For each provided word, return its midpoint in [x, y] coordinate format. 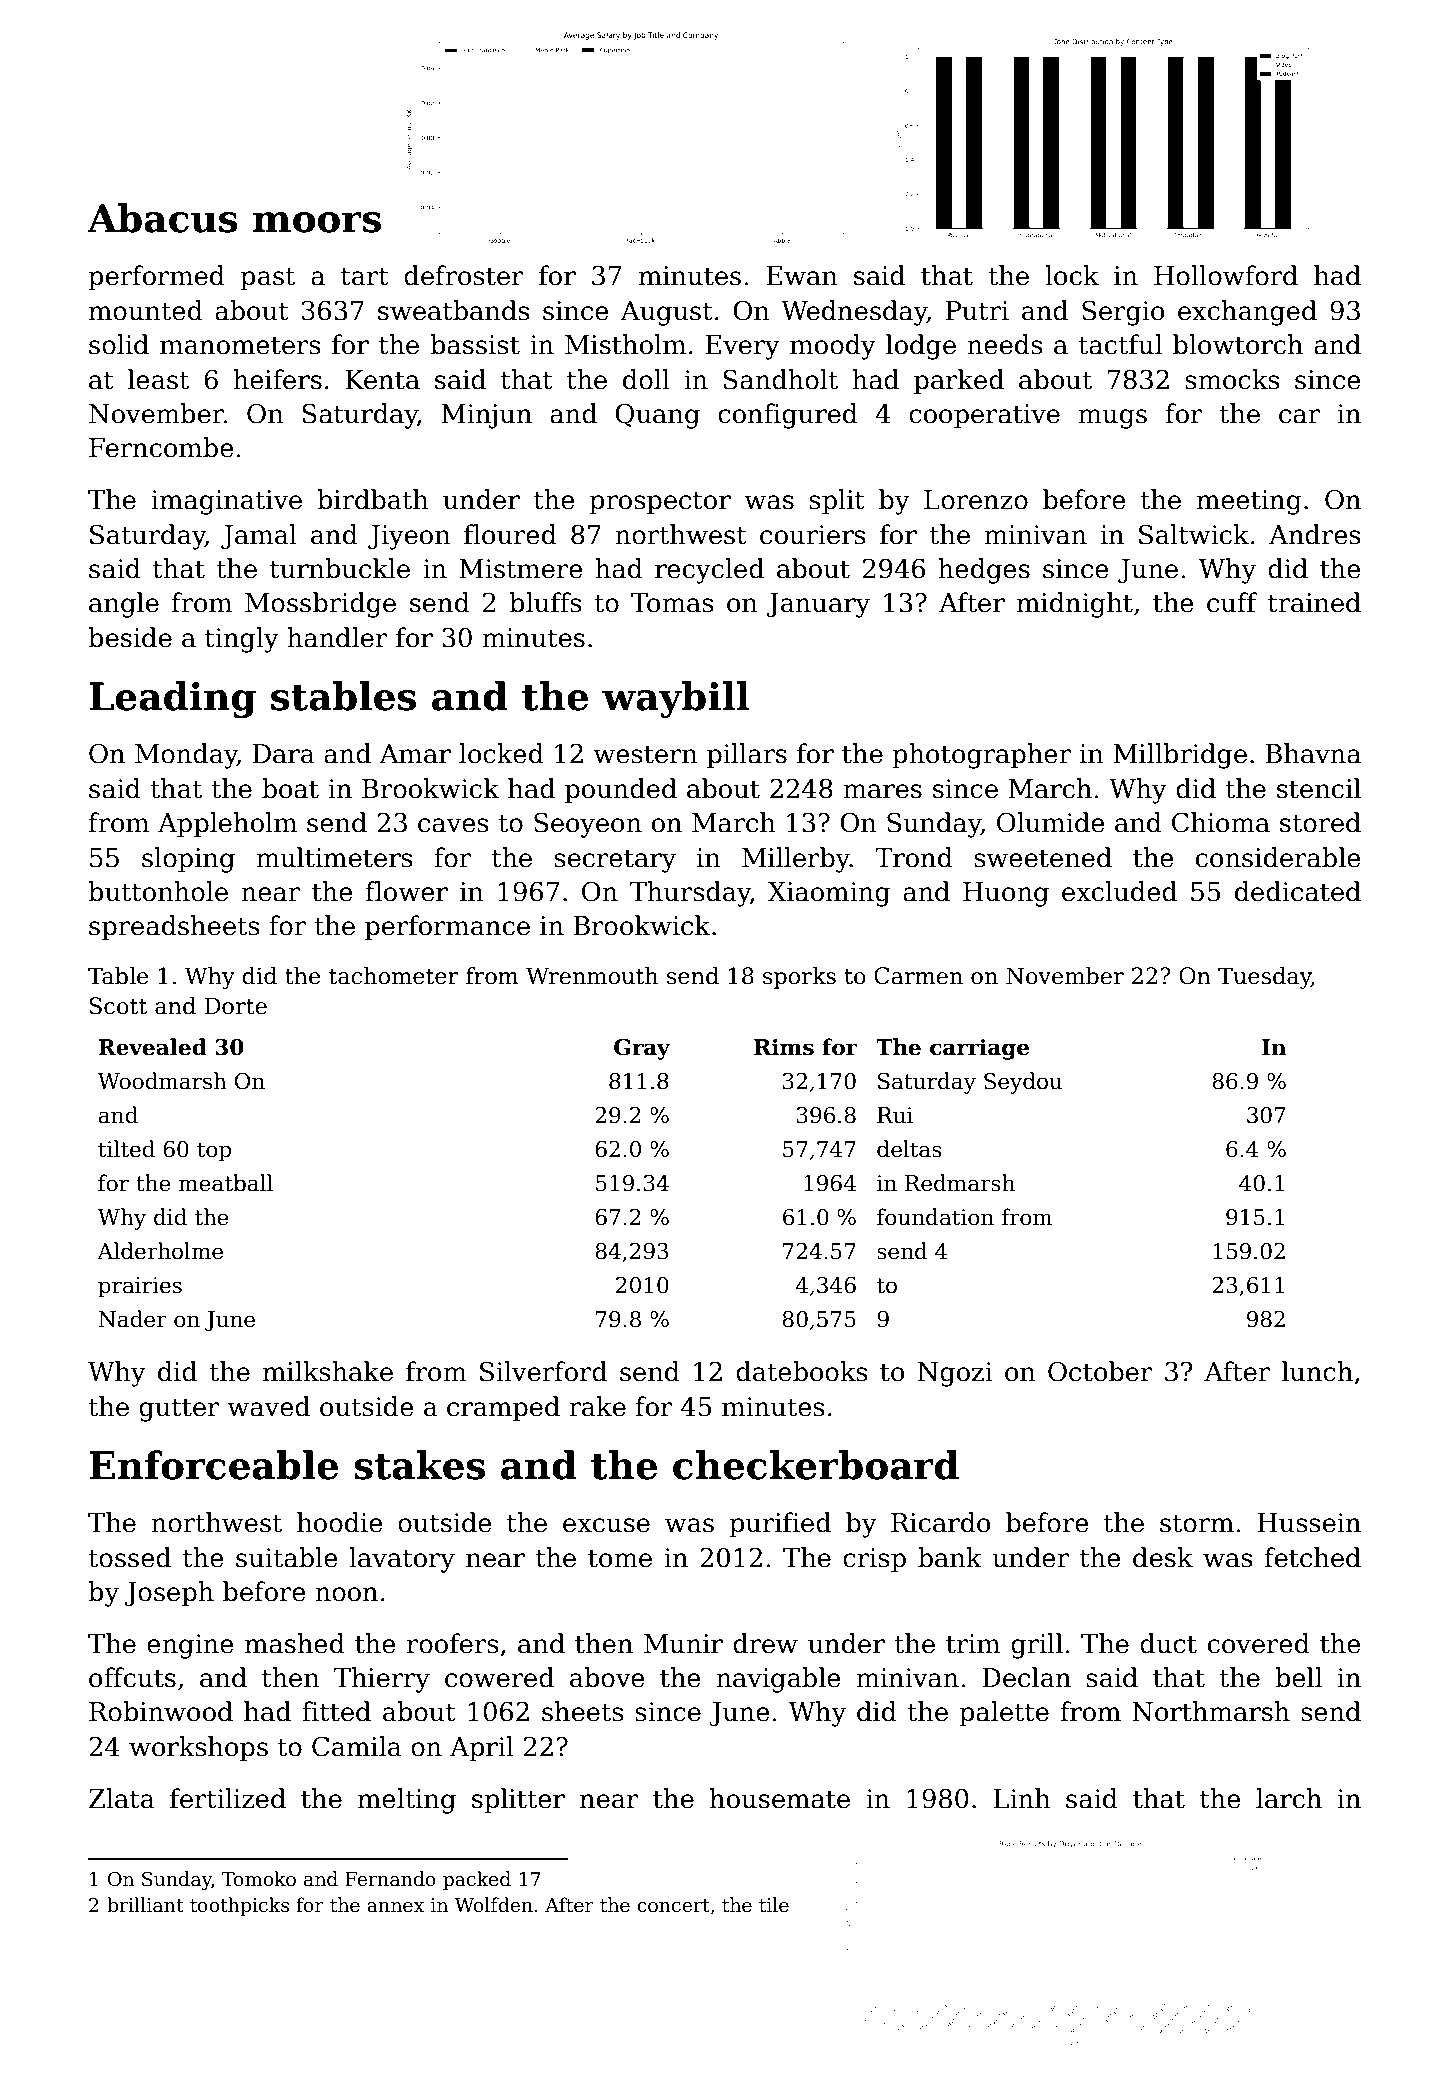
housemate [780, 1798]
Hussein [1309, 1523]
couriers [813, 535]
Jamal [259, 536]
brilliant [145, 1905]
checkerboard [816, 1465]
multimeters [334, 857]
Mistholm [625, 344]
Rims [784, 1047]
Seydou [1023, 1083]
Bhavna [1313, 753]
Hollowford [1226, 275]
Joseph [169, 1594]
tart [365, 276]
